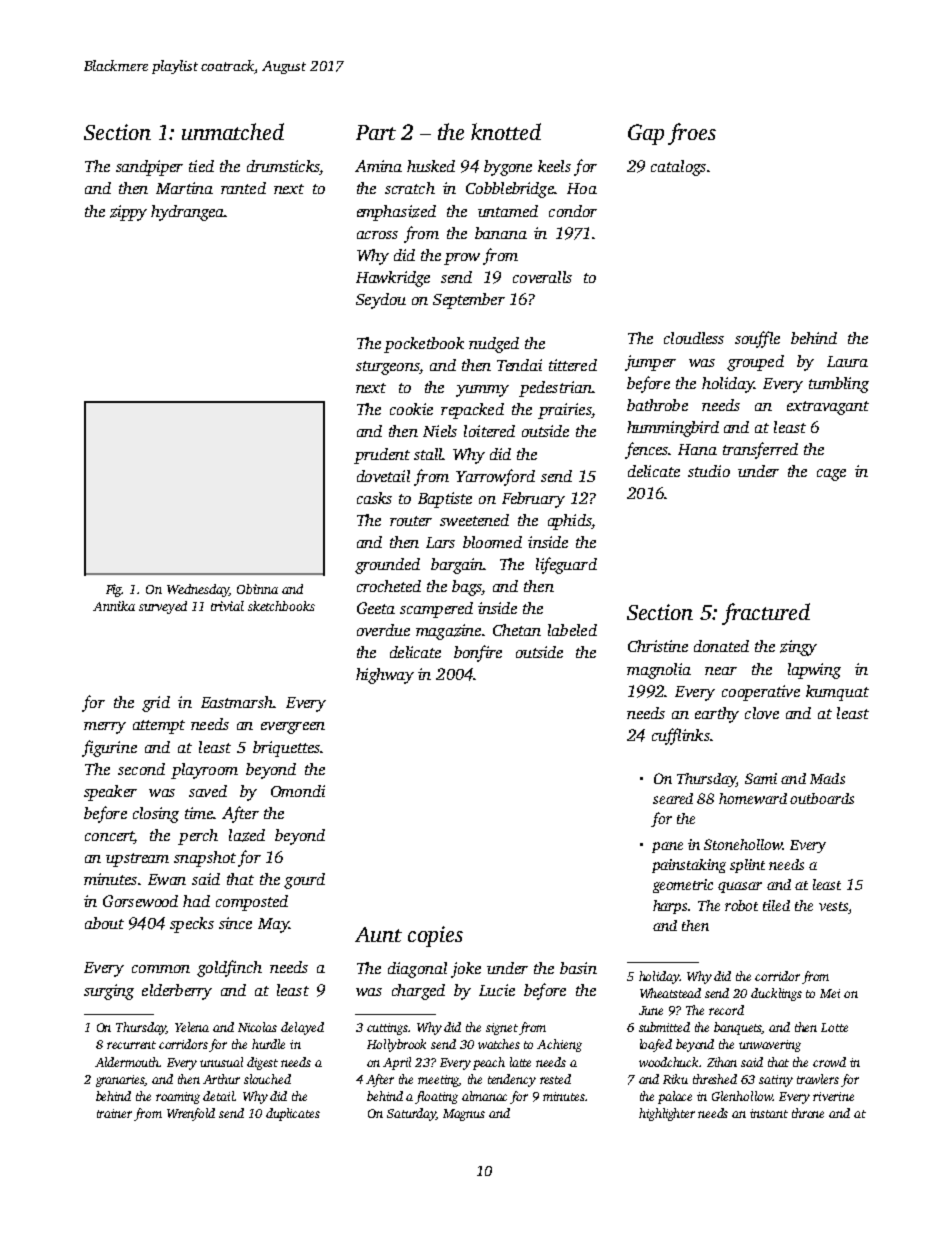 The width and height of the document is (952, 1233). I want to click on Wednesday, so click(198, 590).
